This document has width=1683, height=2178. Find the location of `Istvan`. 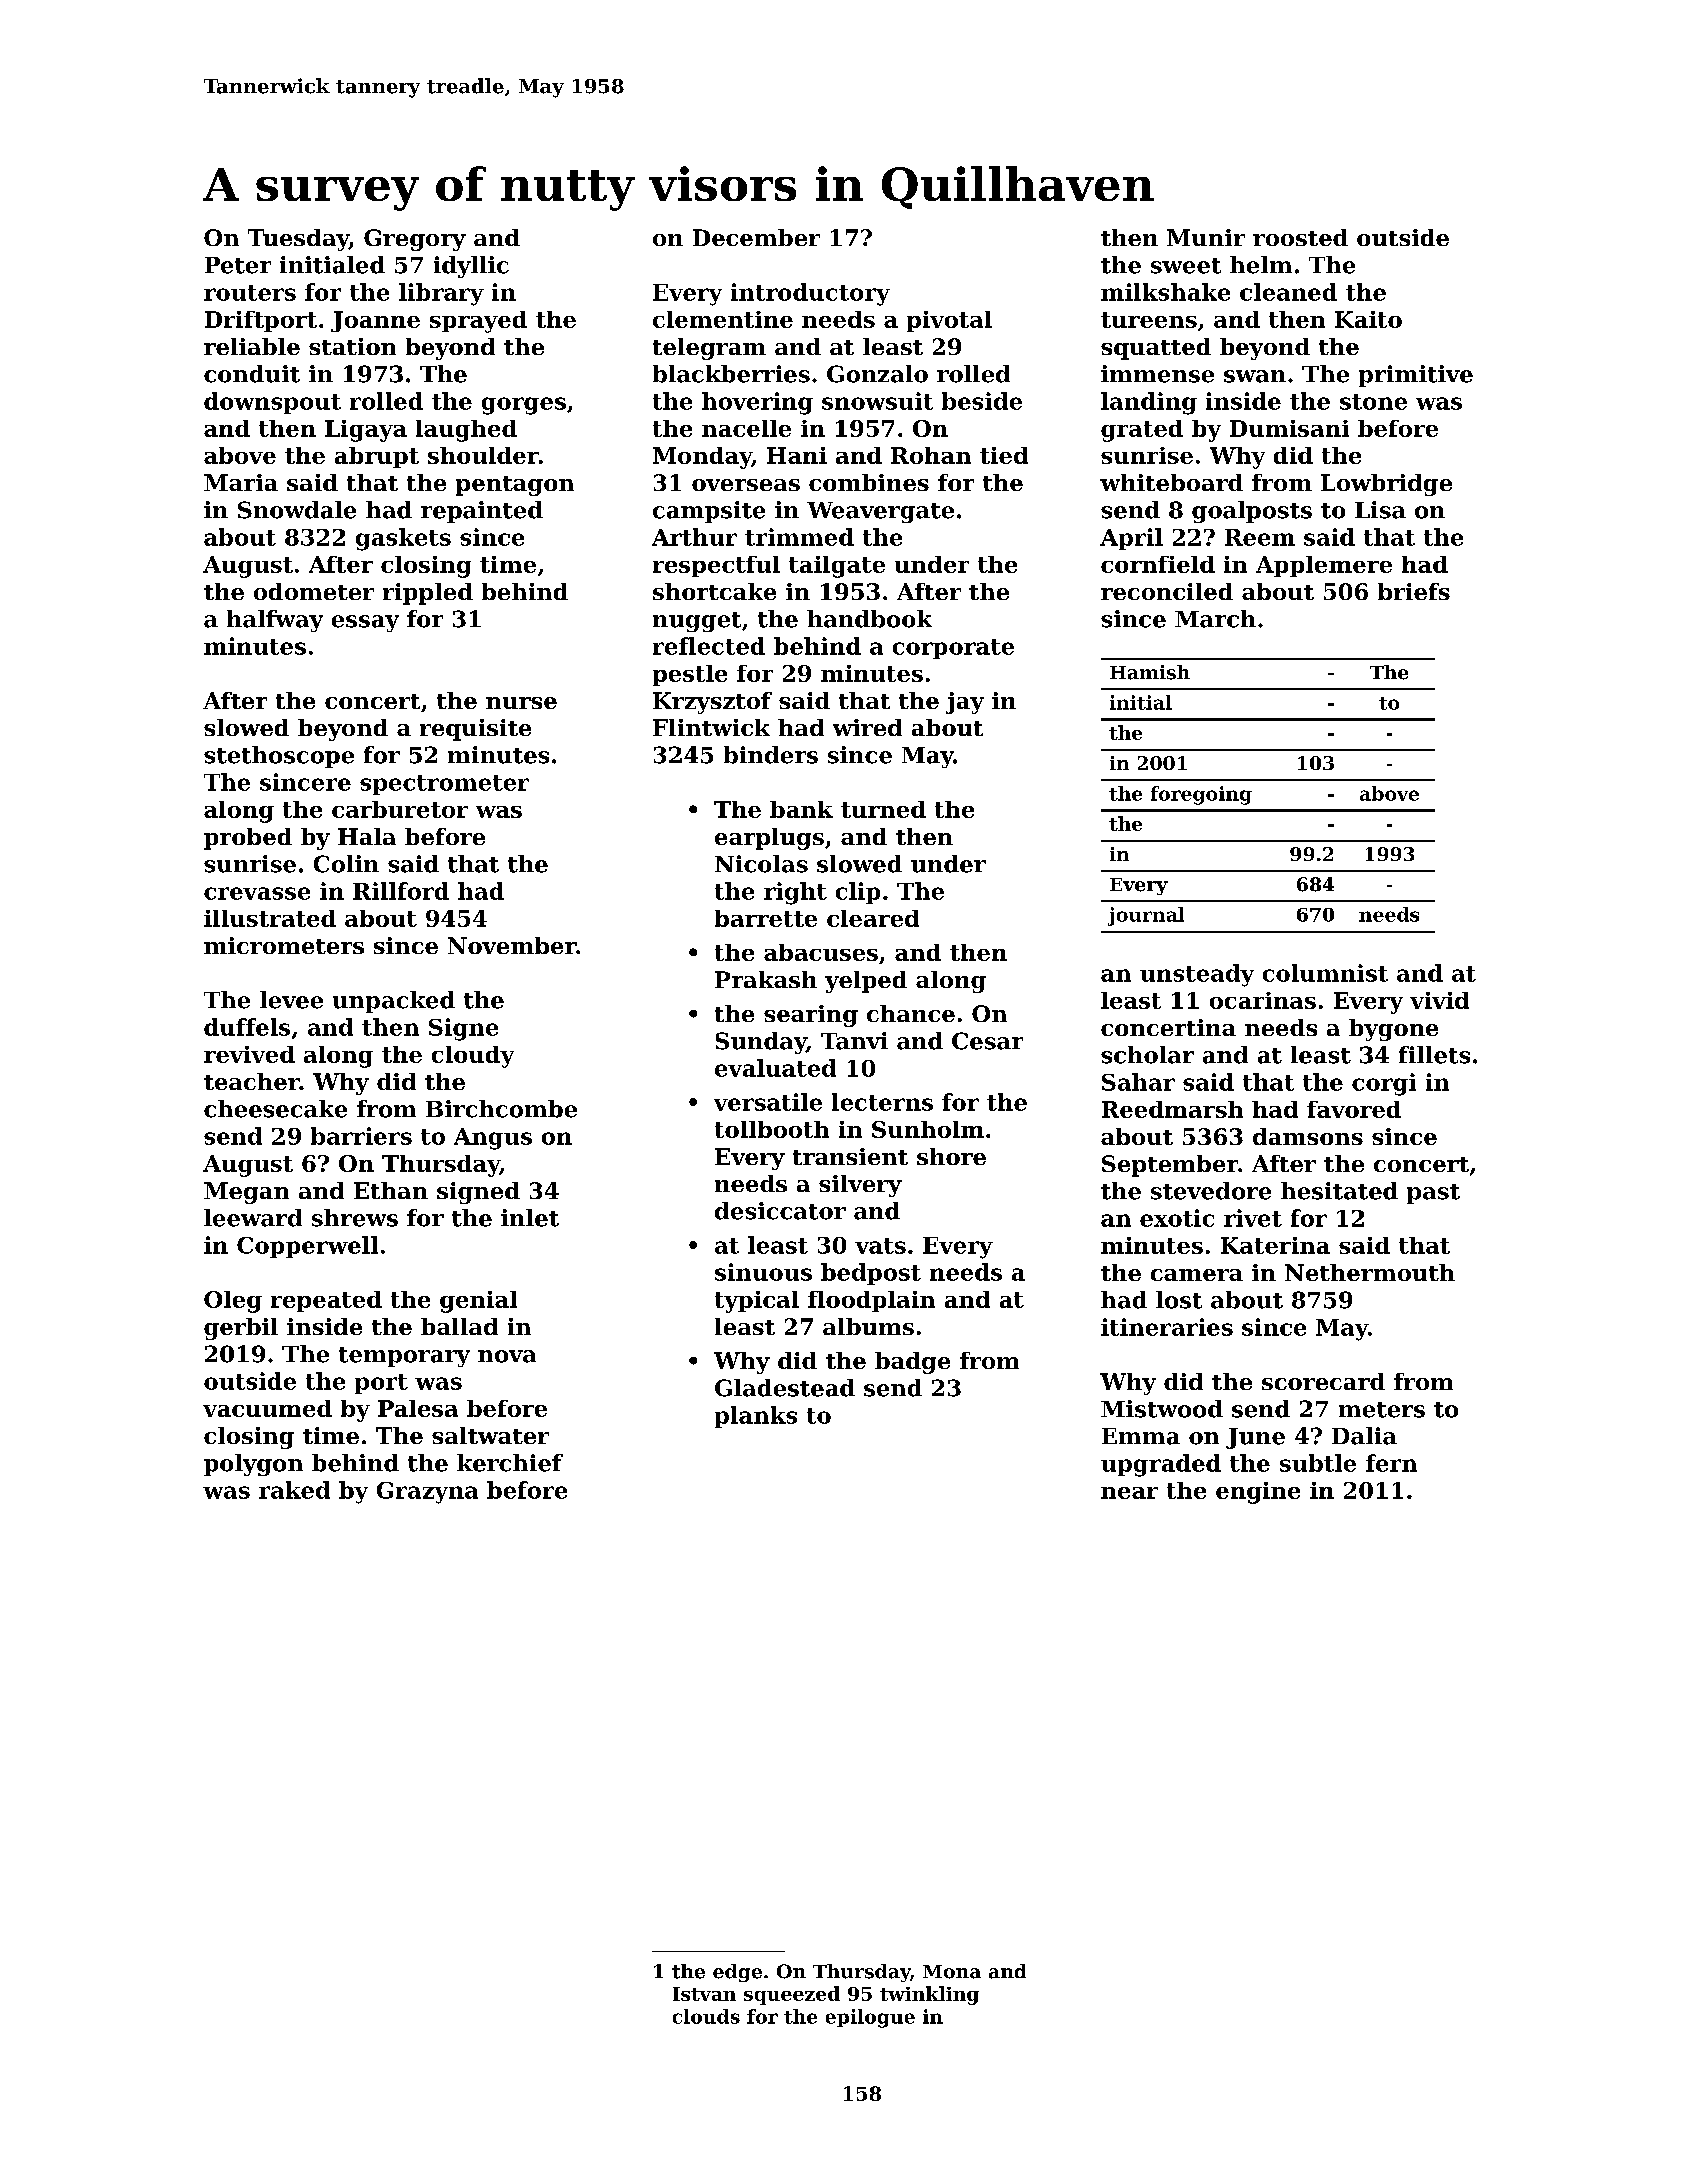

Istvan is located at coordinates (704, 1994).
